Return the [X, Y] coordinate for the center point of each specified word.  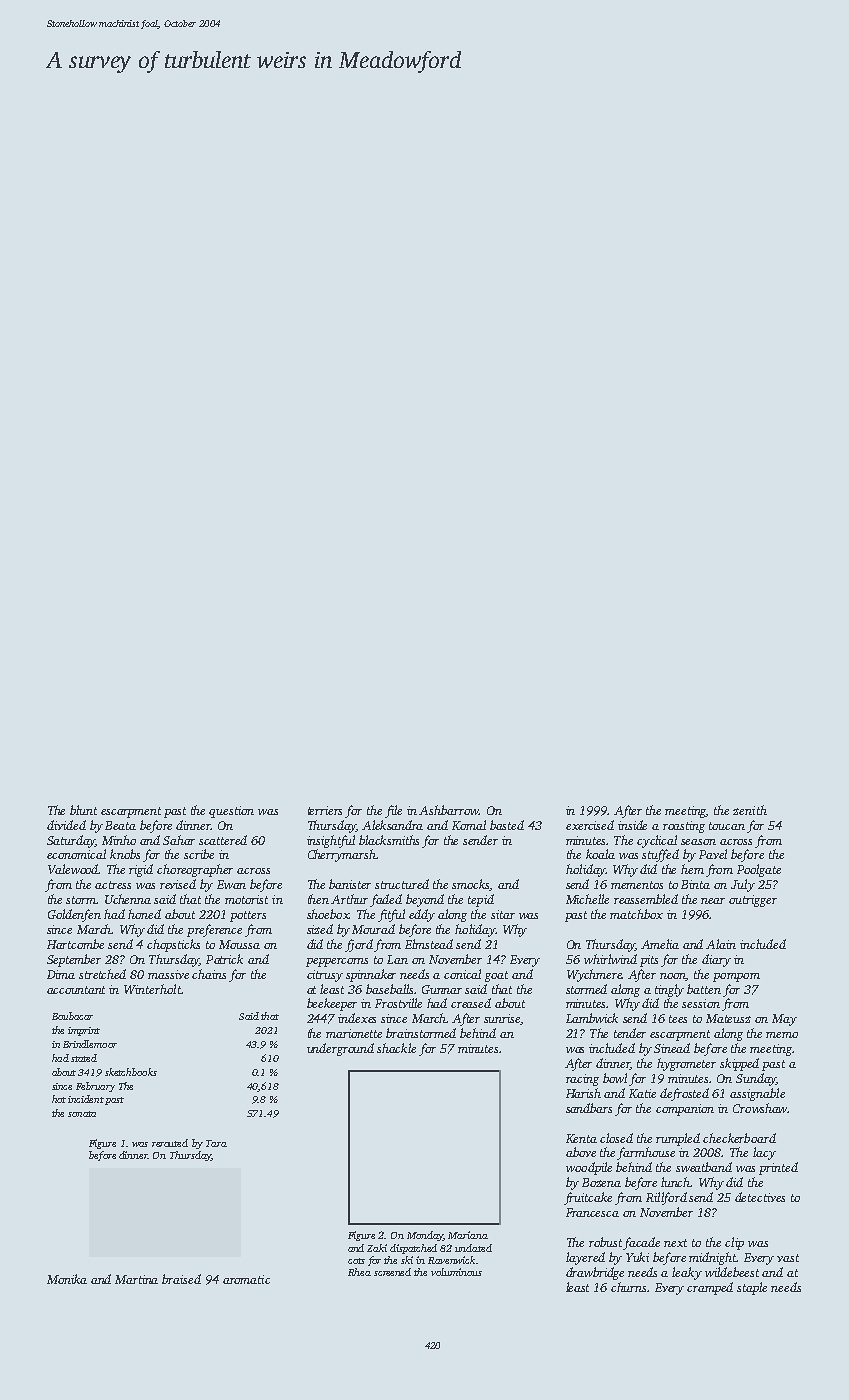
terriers [325, 810]
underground [340, 1049]
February [95, 1087]
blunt [83, 810]
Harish [583, 1093]
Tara [216, 1143]
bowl [615, 1078]
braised [181, 1279]
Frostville [398, 1003]
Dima [61, 974]
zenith [750, 810]
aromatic [246, 1279]
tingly [669, 990]
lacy [764, 1153]
